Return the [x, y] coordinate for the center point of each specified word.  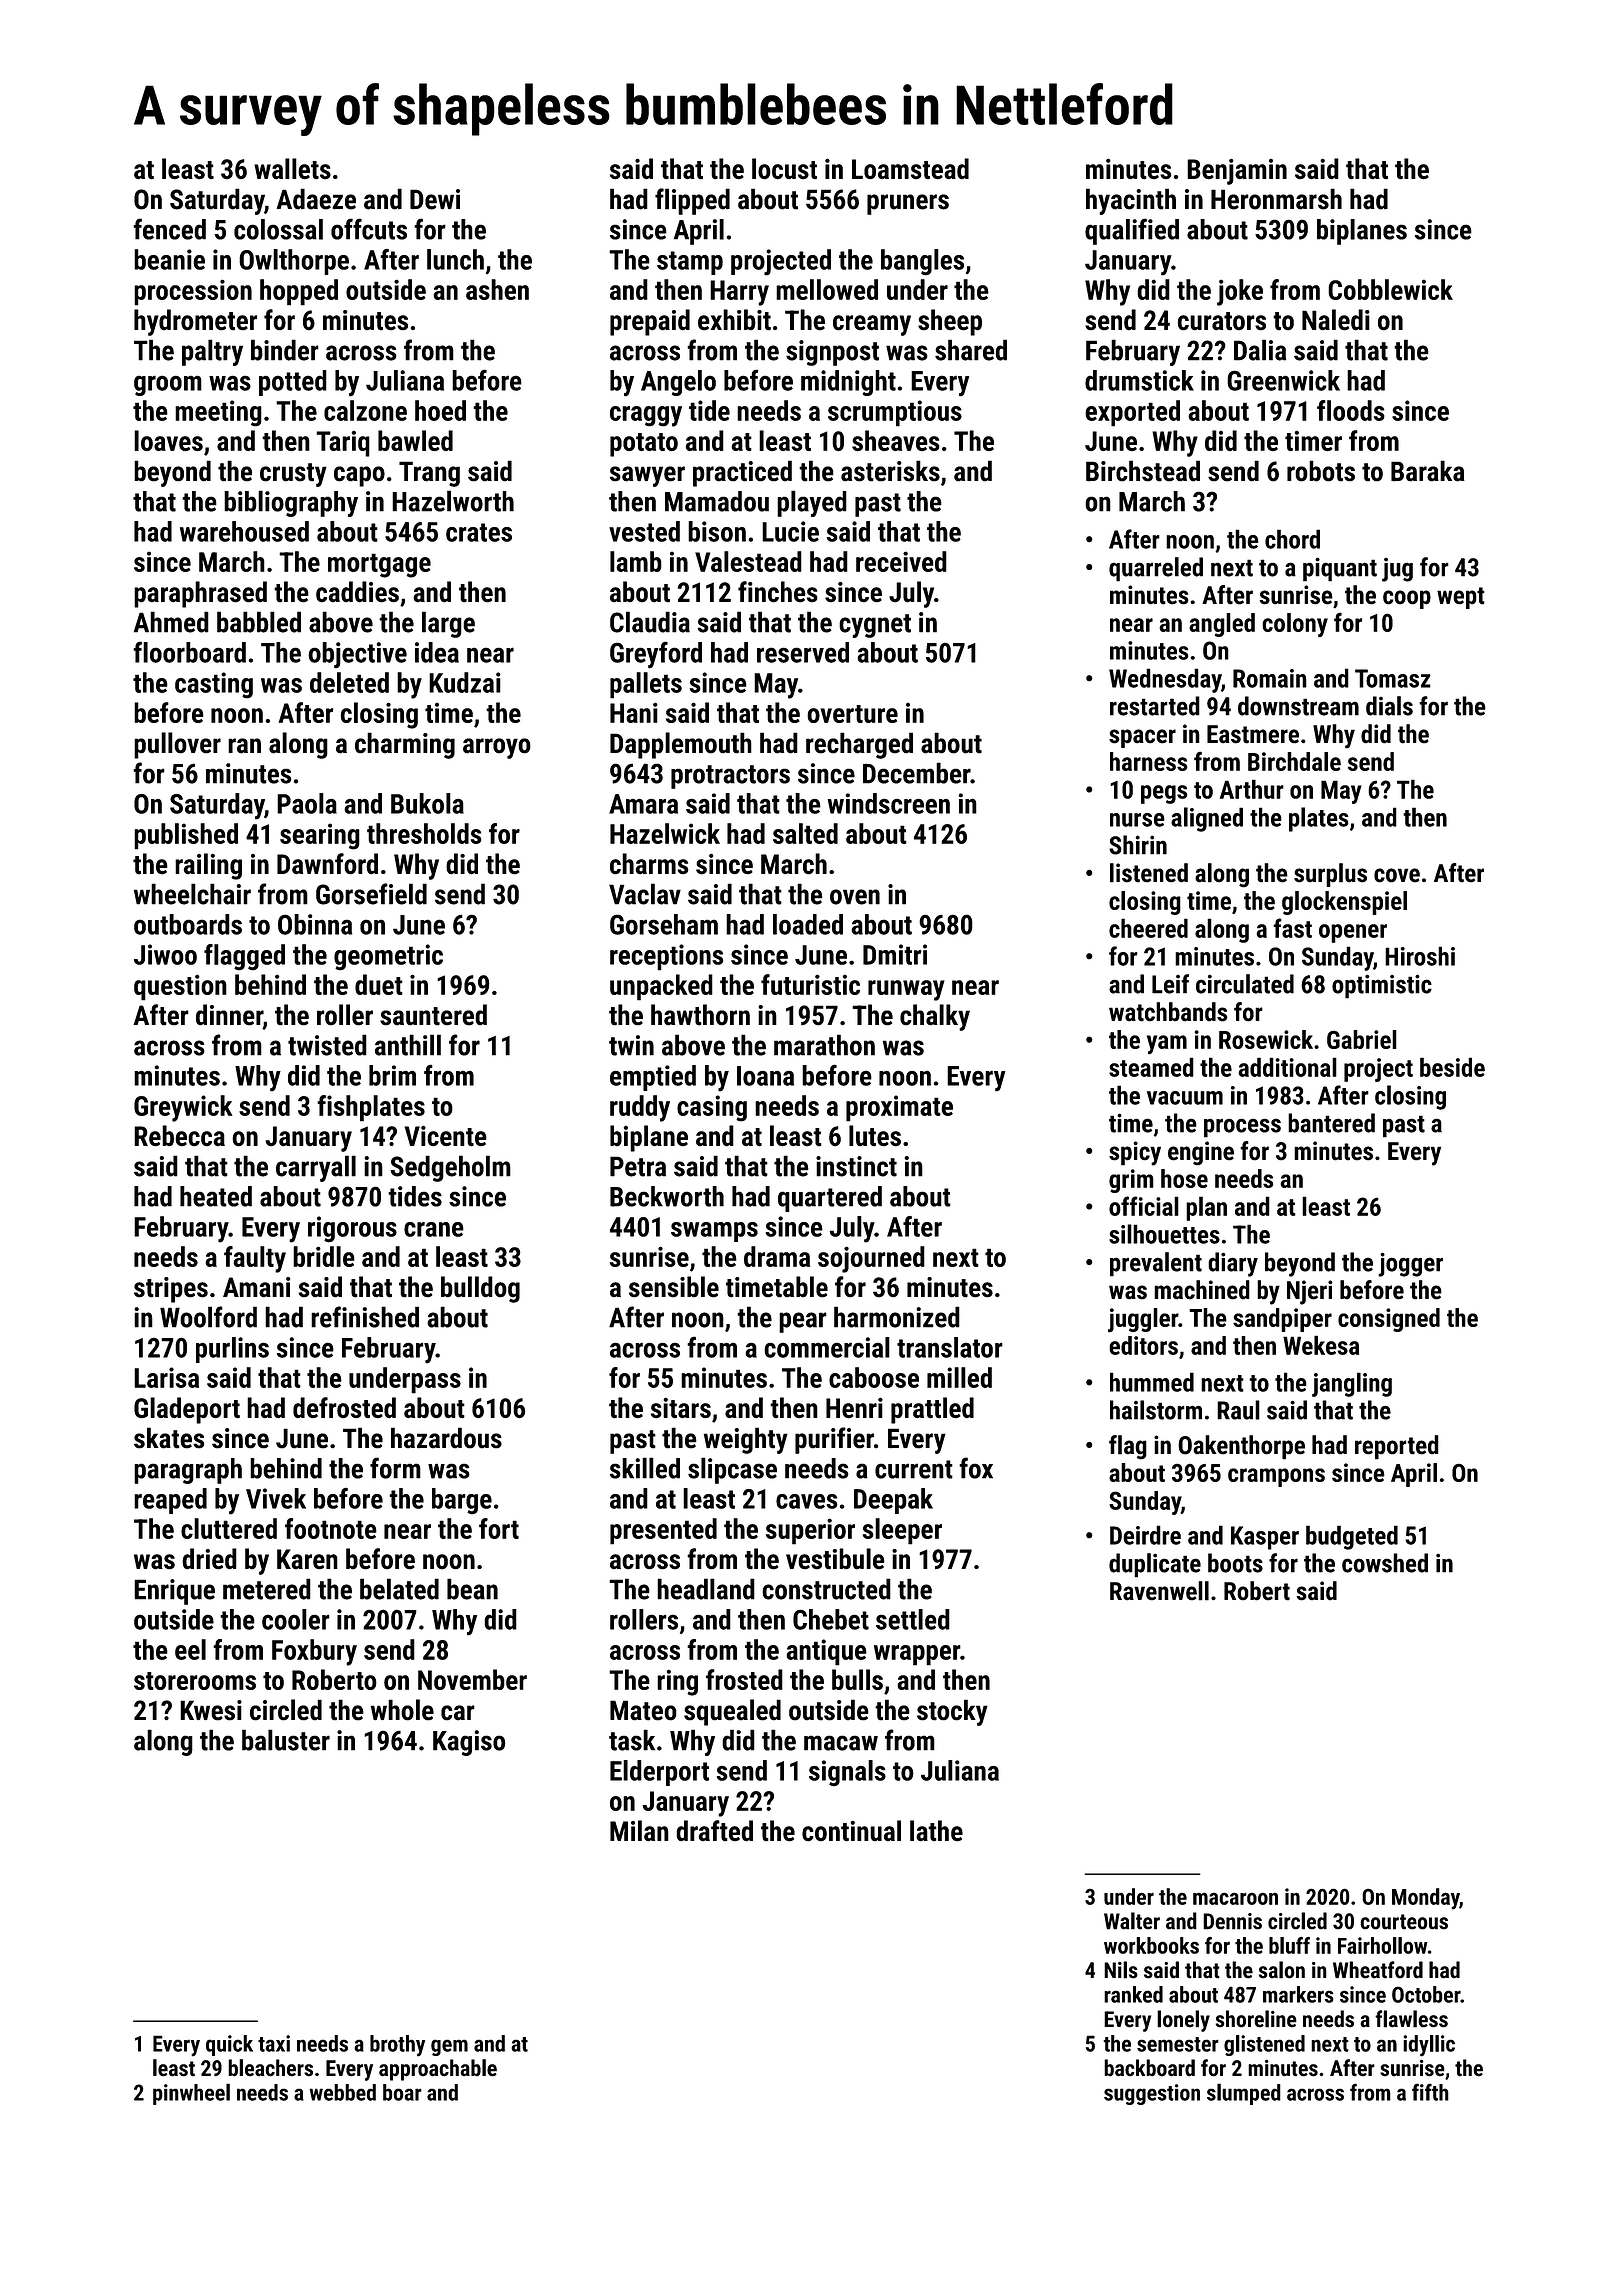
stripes [171, 1290]
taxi [274, 2043]
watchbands [1168, 1012]
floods [1351, 410]
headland [706, 1589]
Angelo [678, 383]
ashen [497, 289]
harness [1149, 761]
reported [1397, 1447]
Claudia [650, 622]
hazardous [446, 1438]
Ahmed [171, 622]
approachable [438, 2070]
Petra [638, 1166]
